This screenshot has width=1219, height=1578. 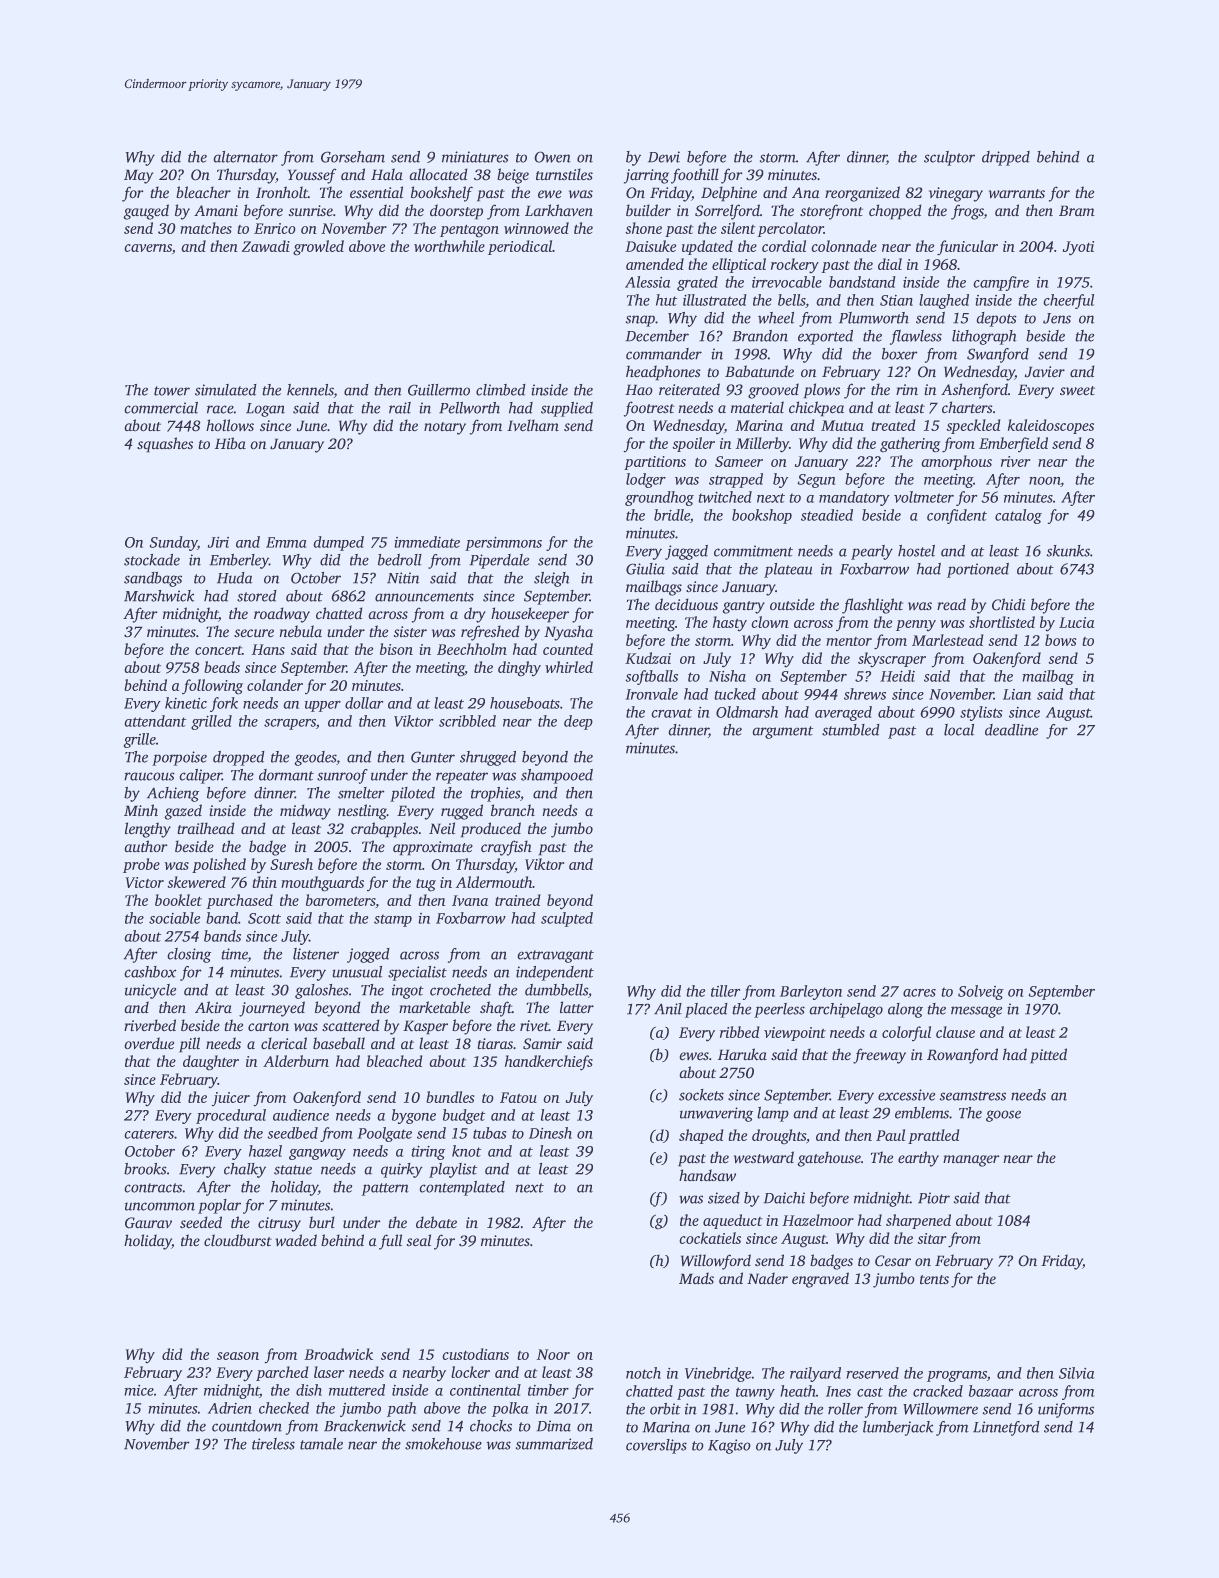 I want to click on alternator, so click(x=245, y=157).
